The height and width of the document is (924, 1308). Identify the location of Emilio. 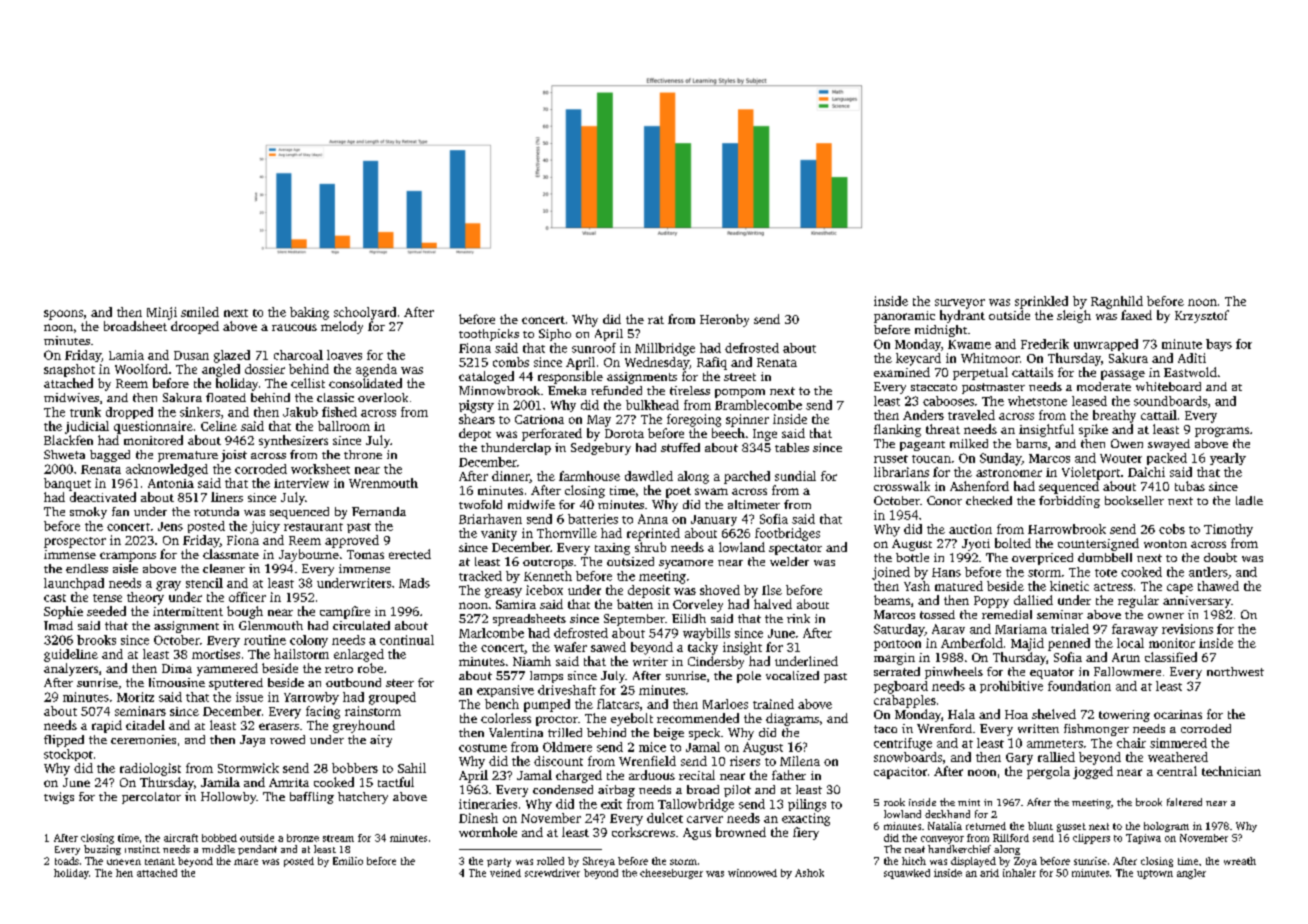
(348, 861).
